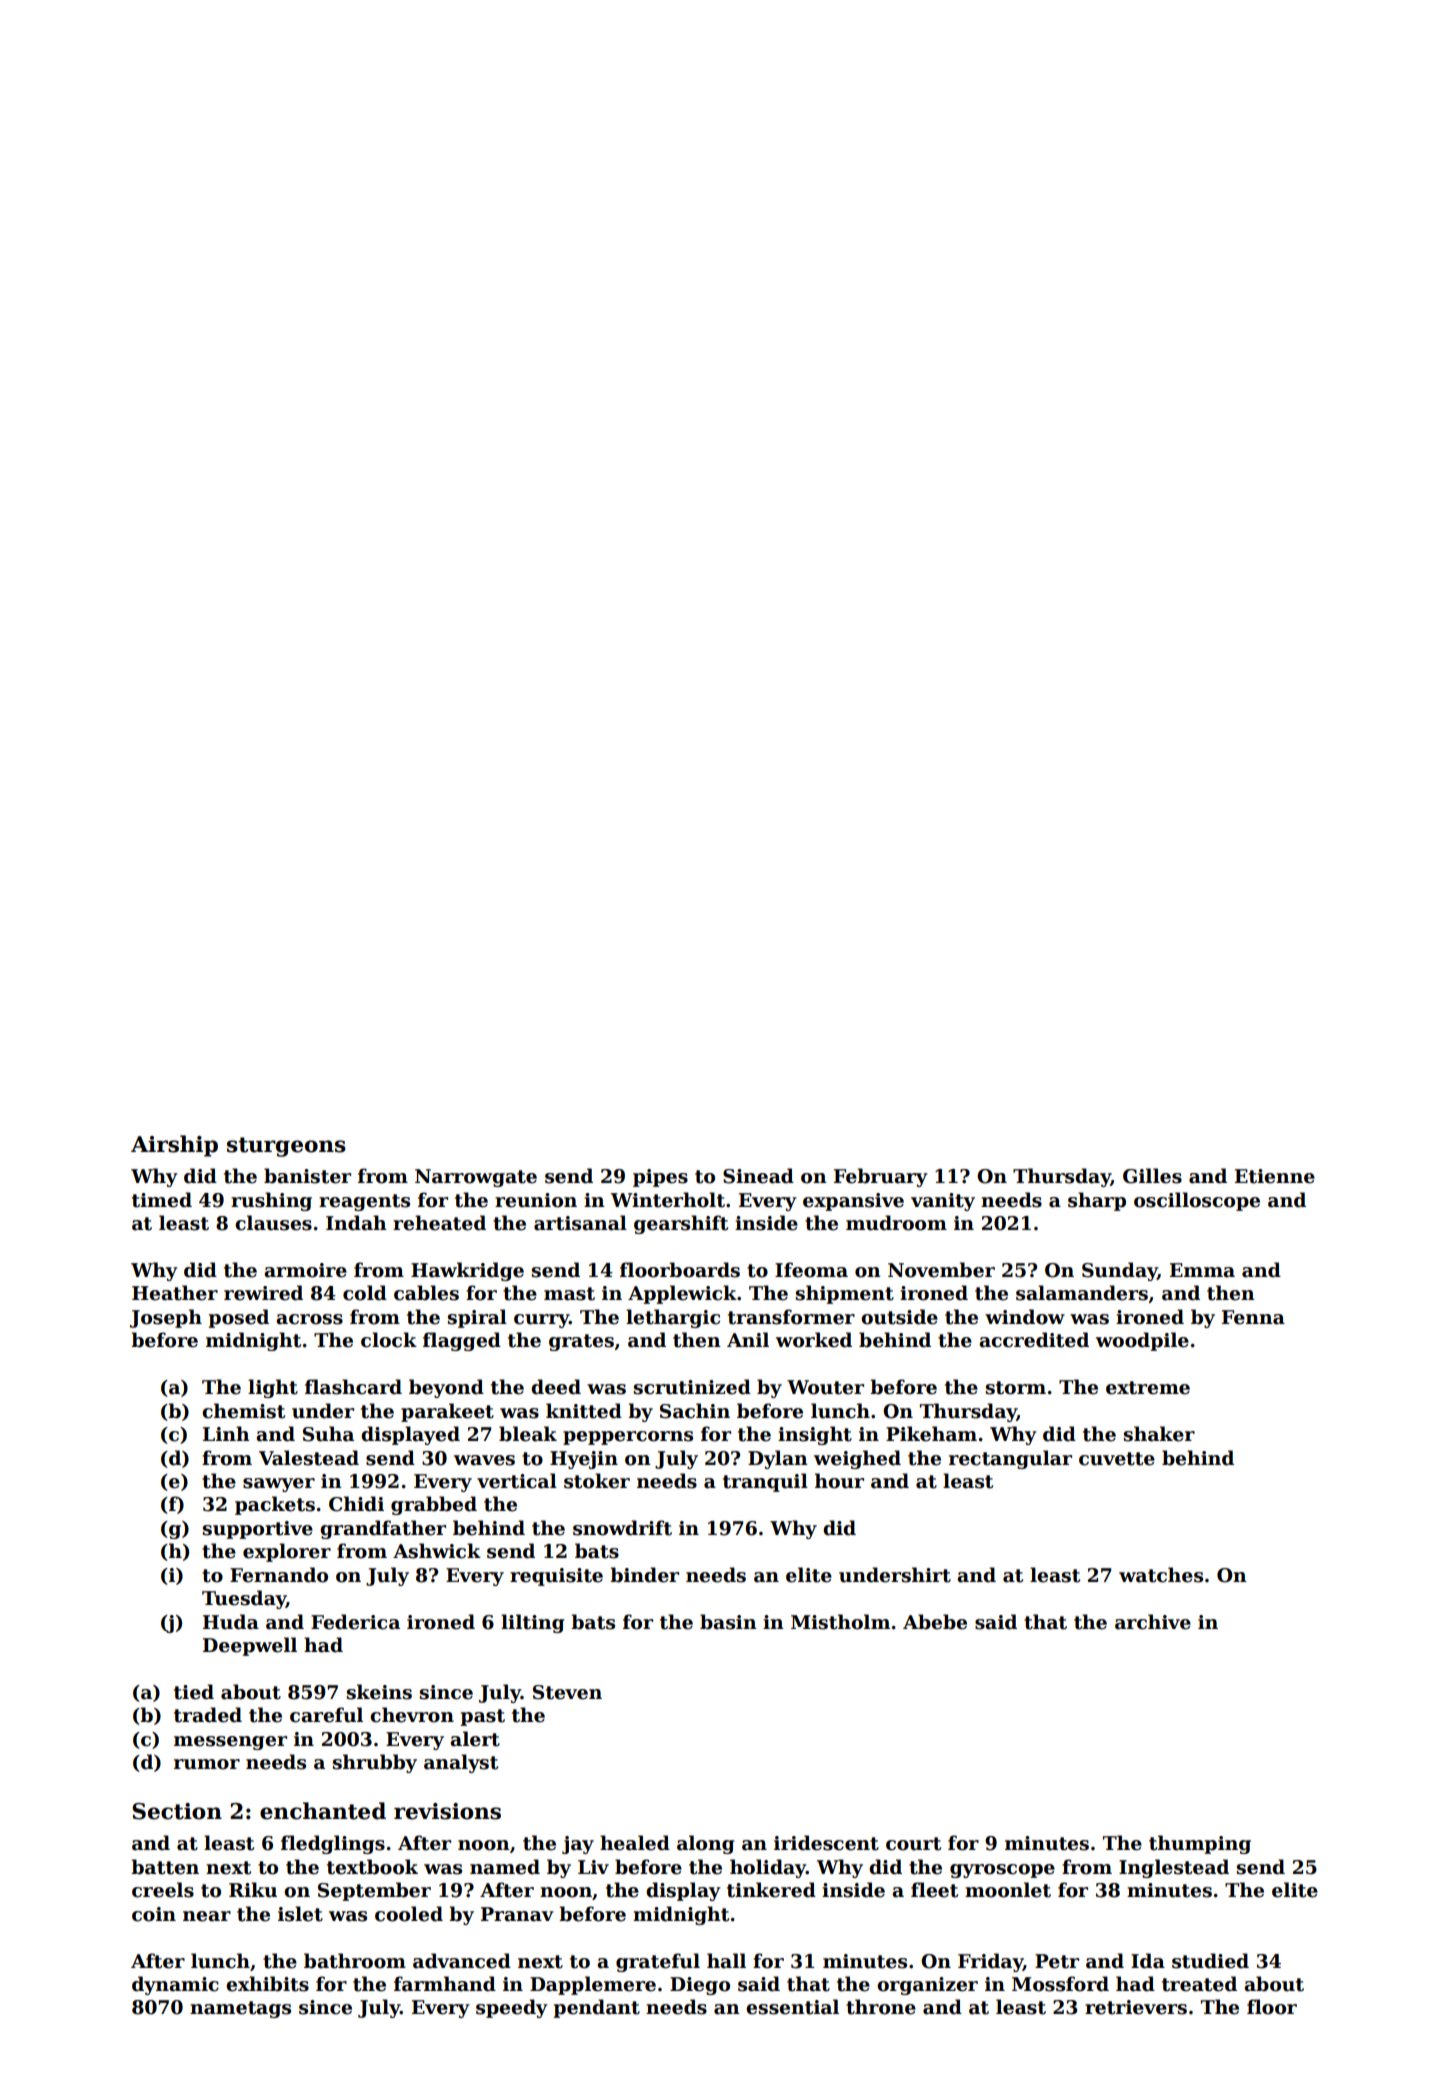 This screenshot has width=1450, height=2100. I want to click on Airship, so click(174, 1146).
